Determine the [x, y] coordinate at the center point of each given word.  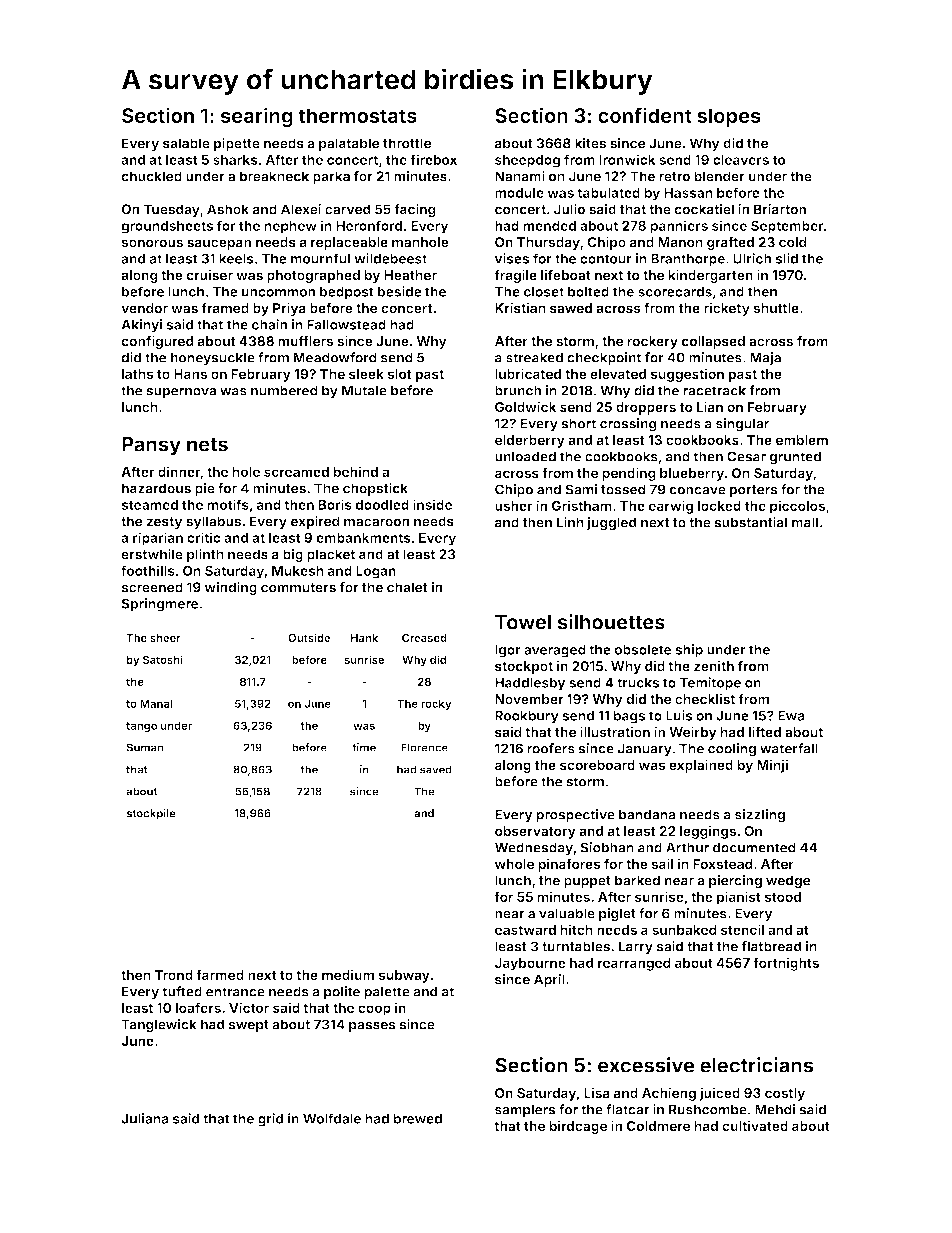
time [364, 747]
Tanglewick [159, 1026]
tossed [623, 489]
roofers [551, 748]
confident [645, 115]
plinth [205, 555]
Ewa [791, 715]
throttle [407, 143]
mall [805, 522]
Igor [508, 651]
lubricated [528, 373]
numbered [284, 390]
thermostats [357, 115]
